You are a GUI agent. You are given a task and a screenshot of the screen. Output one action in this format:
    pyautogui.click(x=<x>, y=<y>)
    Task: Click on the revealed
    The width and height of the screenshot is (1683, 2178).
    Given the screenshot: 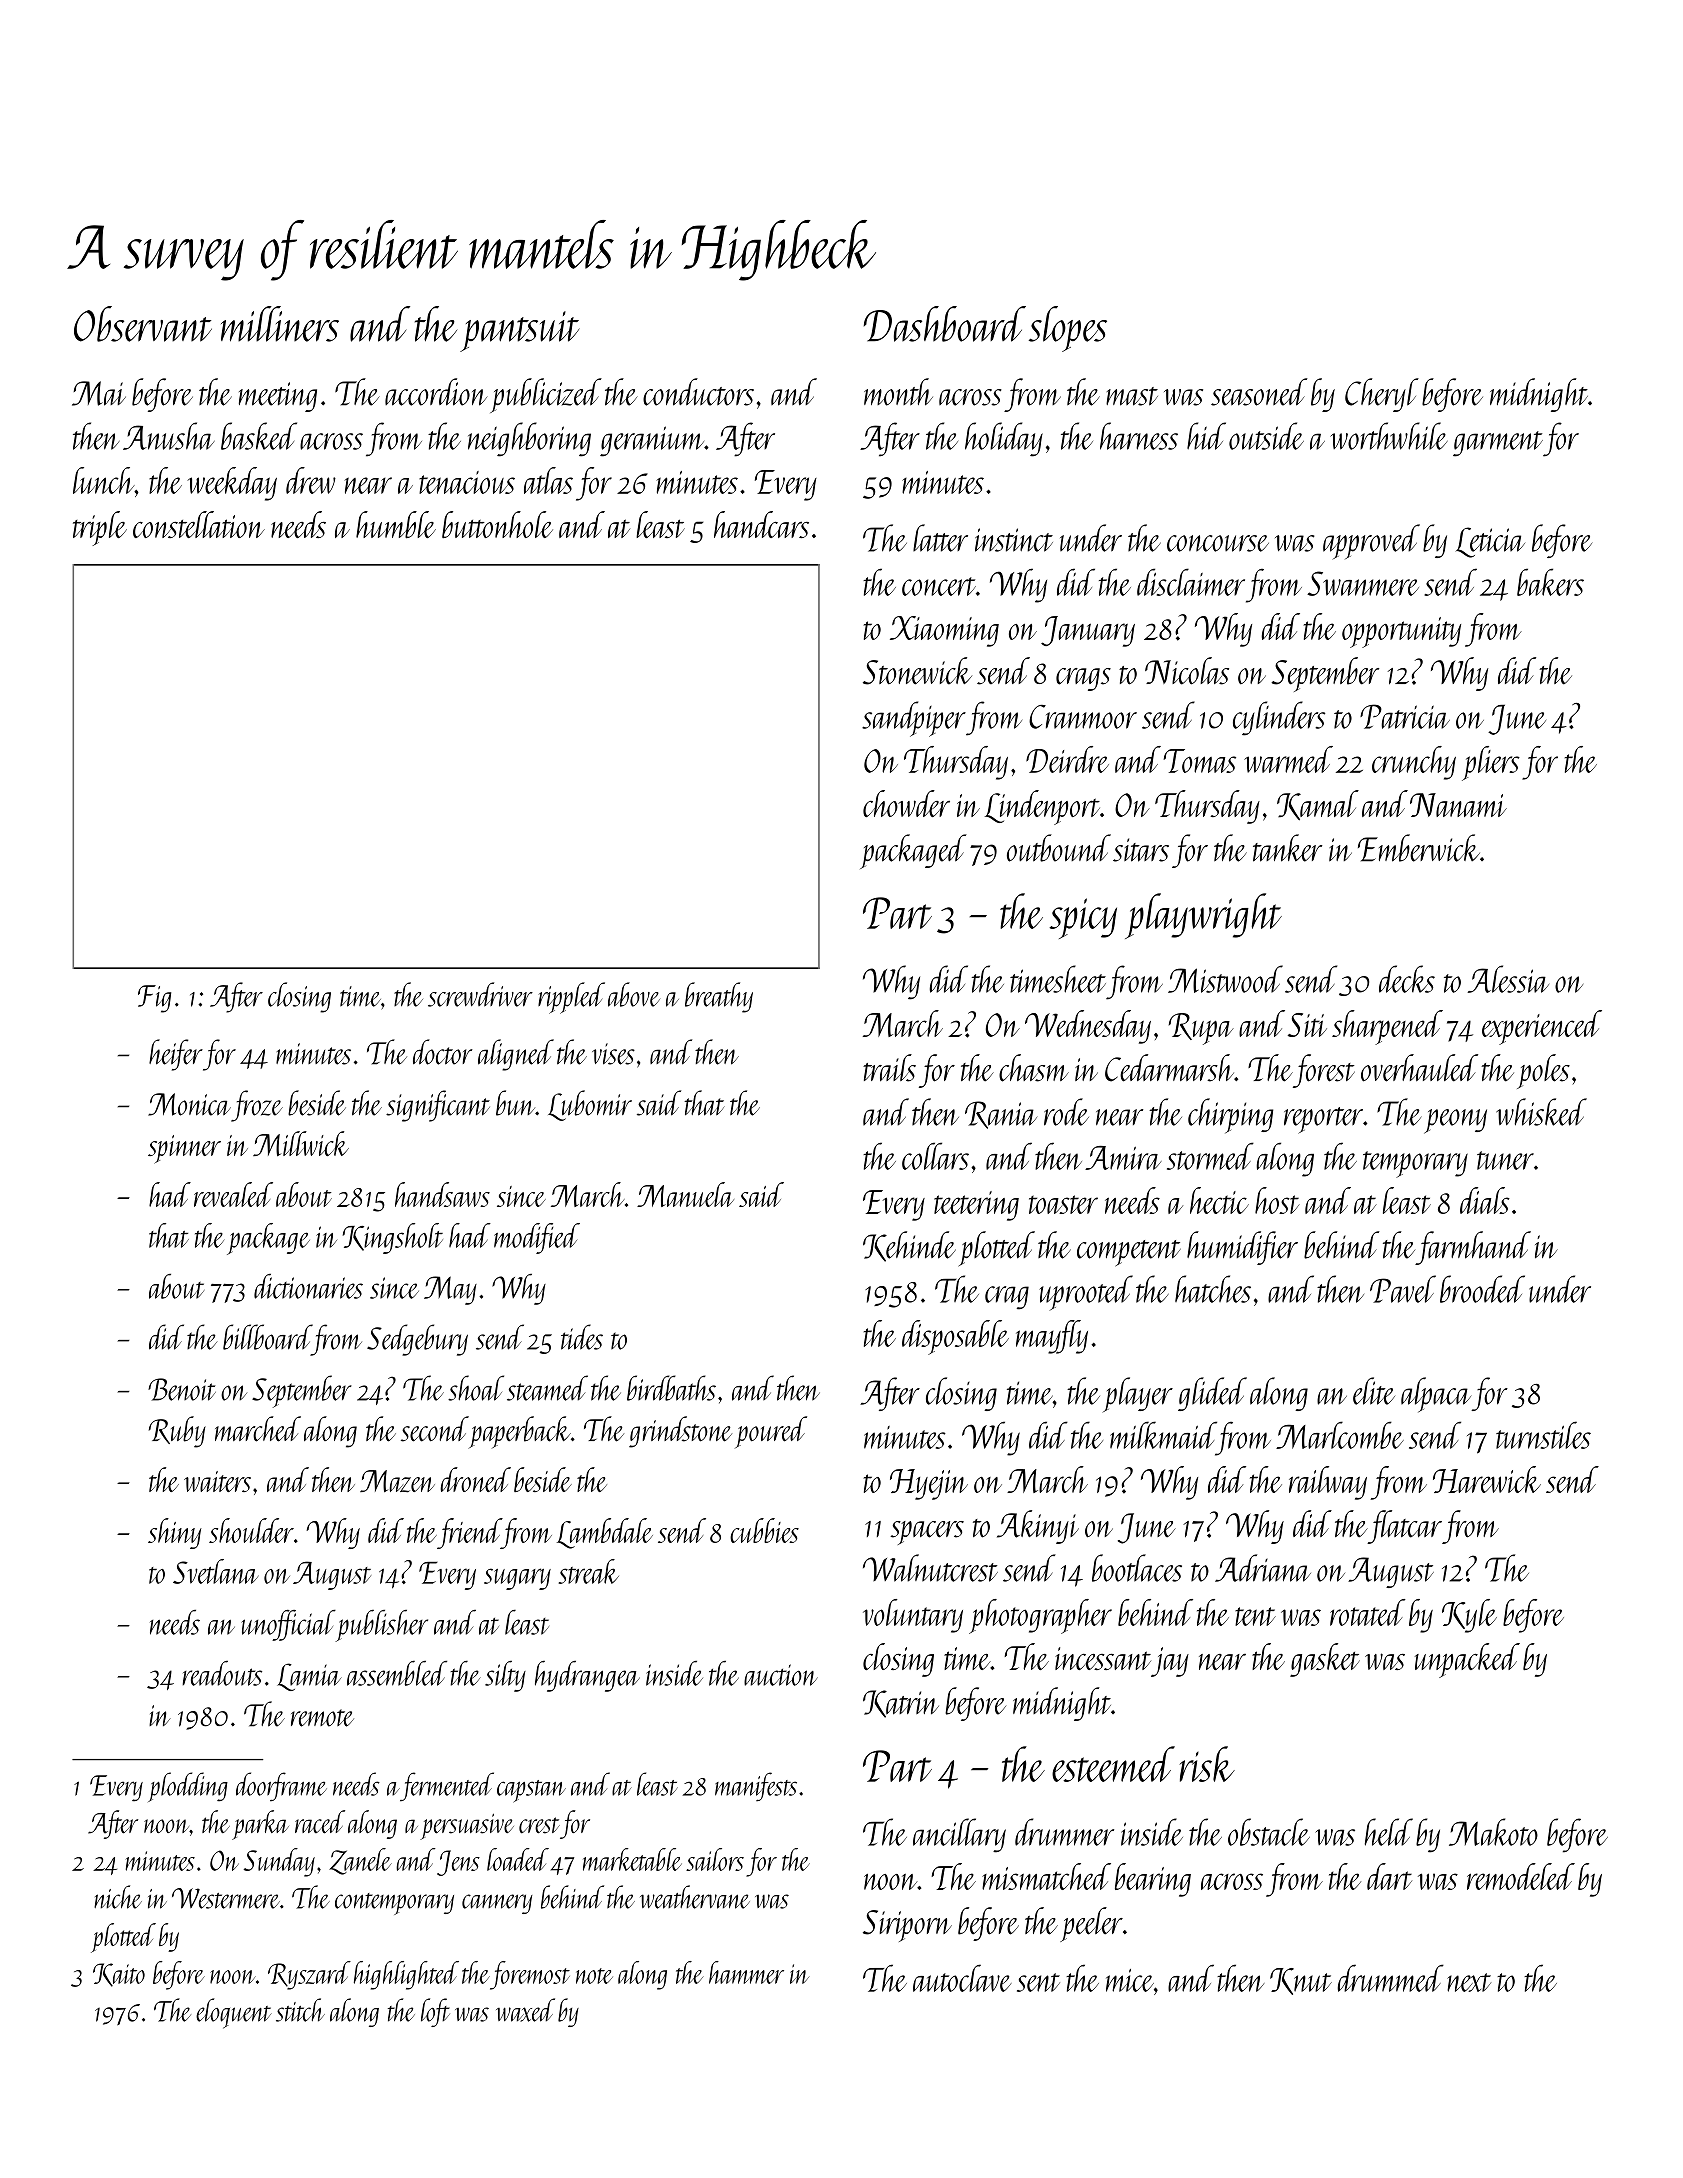 What is the action you would take?
    pyautogui.click(x=233, y=1194)
